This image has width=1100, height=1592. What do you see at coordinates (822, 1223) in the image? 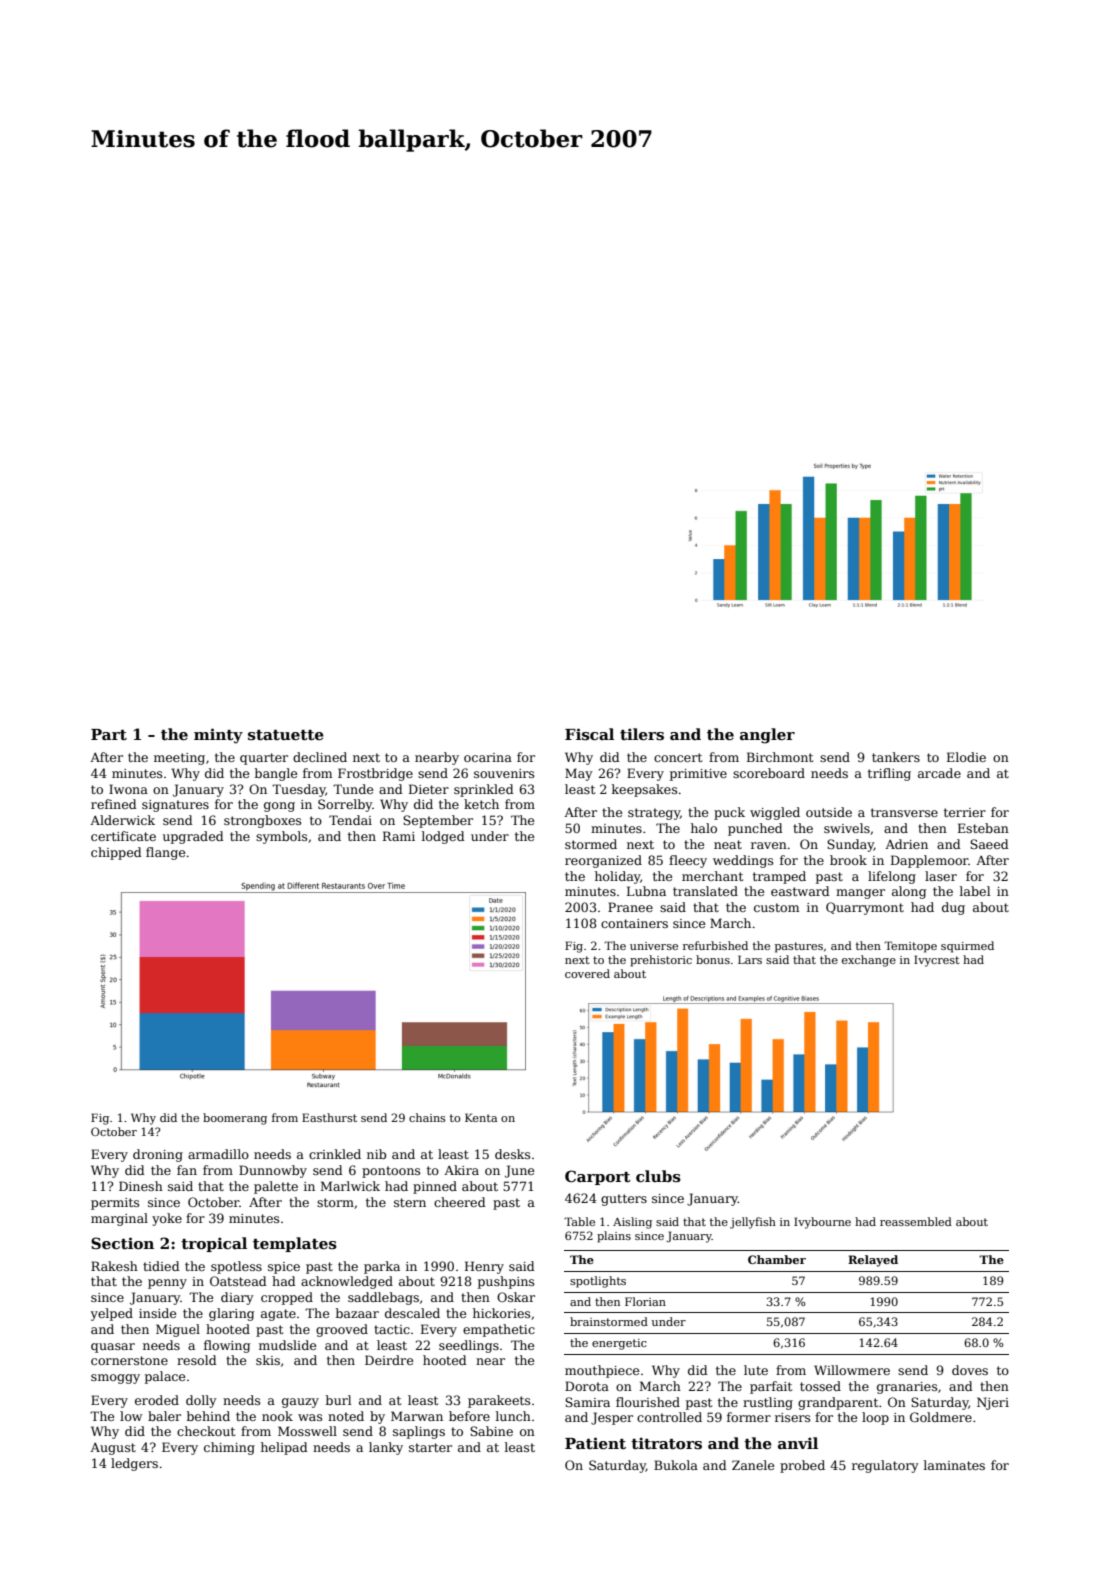
I see `Ivybourne` at bounding box center [822, 1223].
